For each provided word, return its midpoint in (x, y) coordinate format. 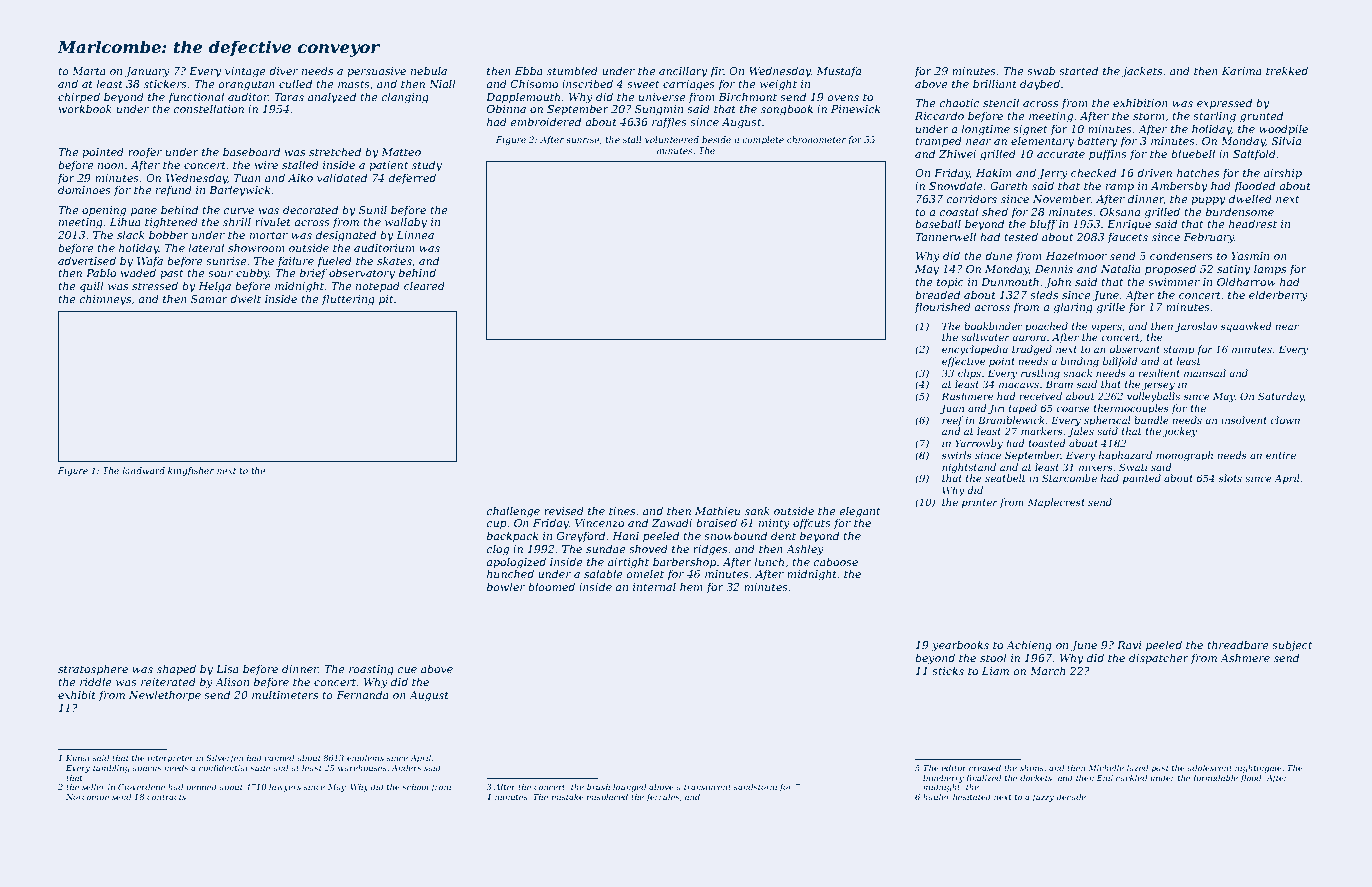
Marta (89, 71)
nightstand (969, 468)
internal (654, 586)
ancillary (683, 72)
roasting (371, 670)
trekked (1287, 70)
